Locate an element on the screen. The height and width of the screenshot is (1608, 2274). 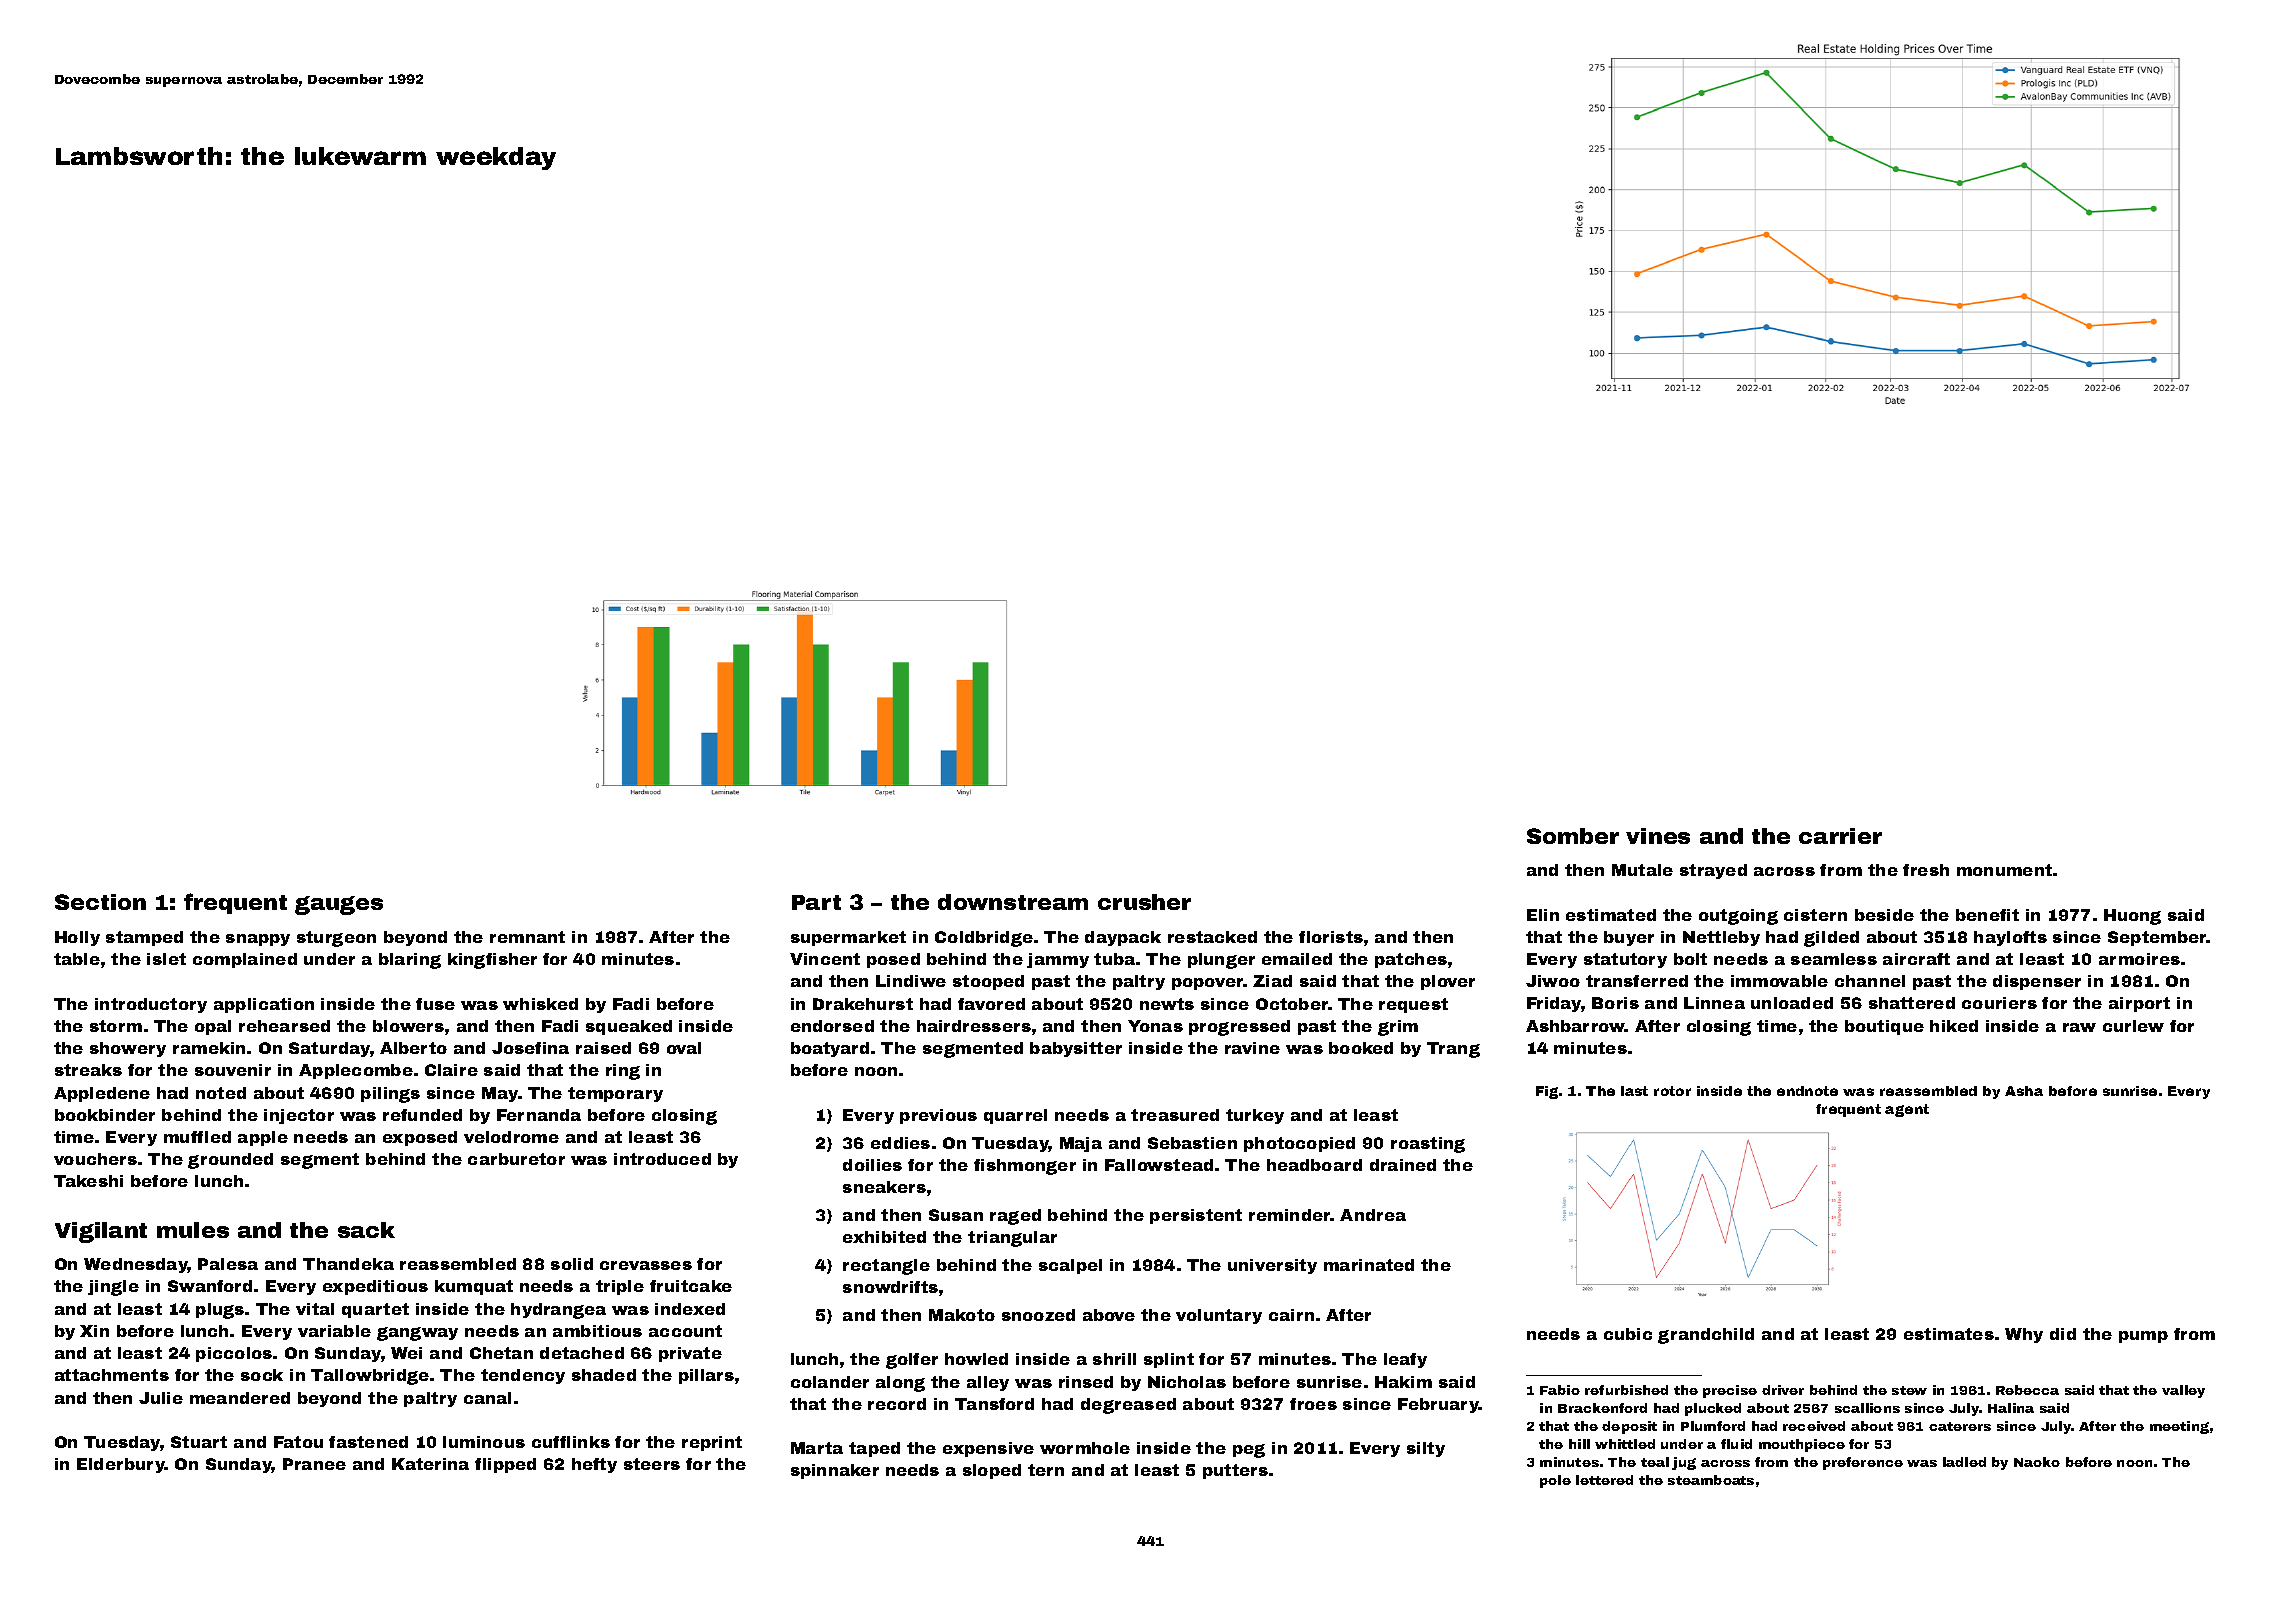
Holly is located at coordinates (77, 938).
